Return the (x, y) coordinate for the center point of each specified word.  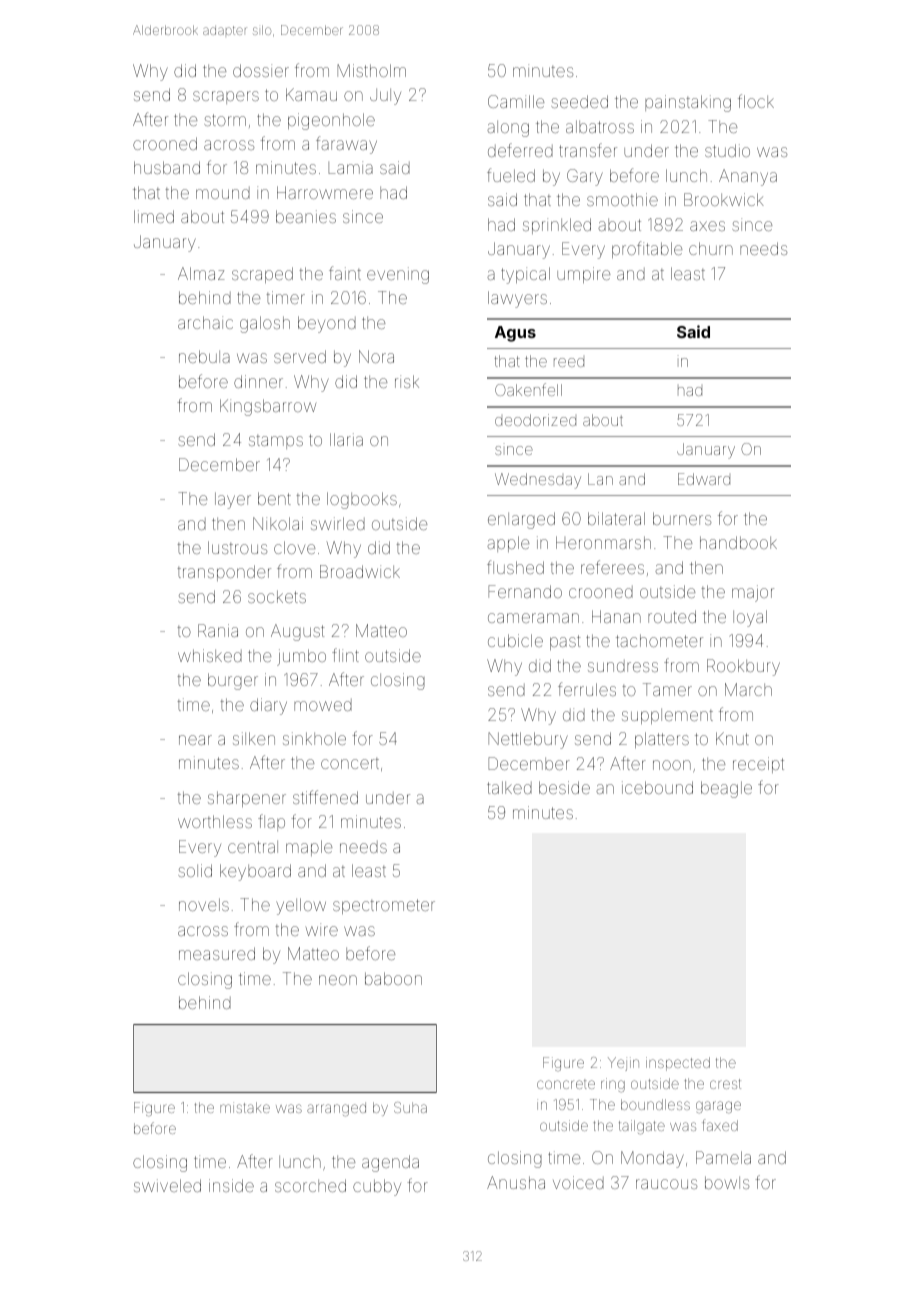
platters (662, 740)
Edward (704, 479)
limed (154, 216)
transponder (224, 573)
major (753, 593)
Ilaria (346, 439)
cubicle (515, 640)
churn (711, 248)
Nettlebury (528, 740)
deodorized (535, 420)
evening (398, 275)
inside (231, 1185)
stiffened (325, 797)
